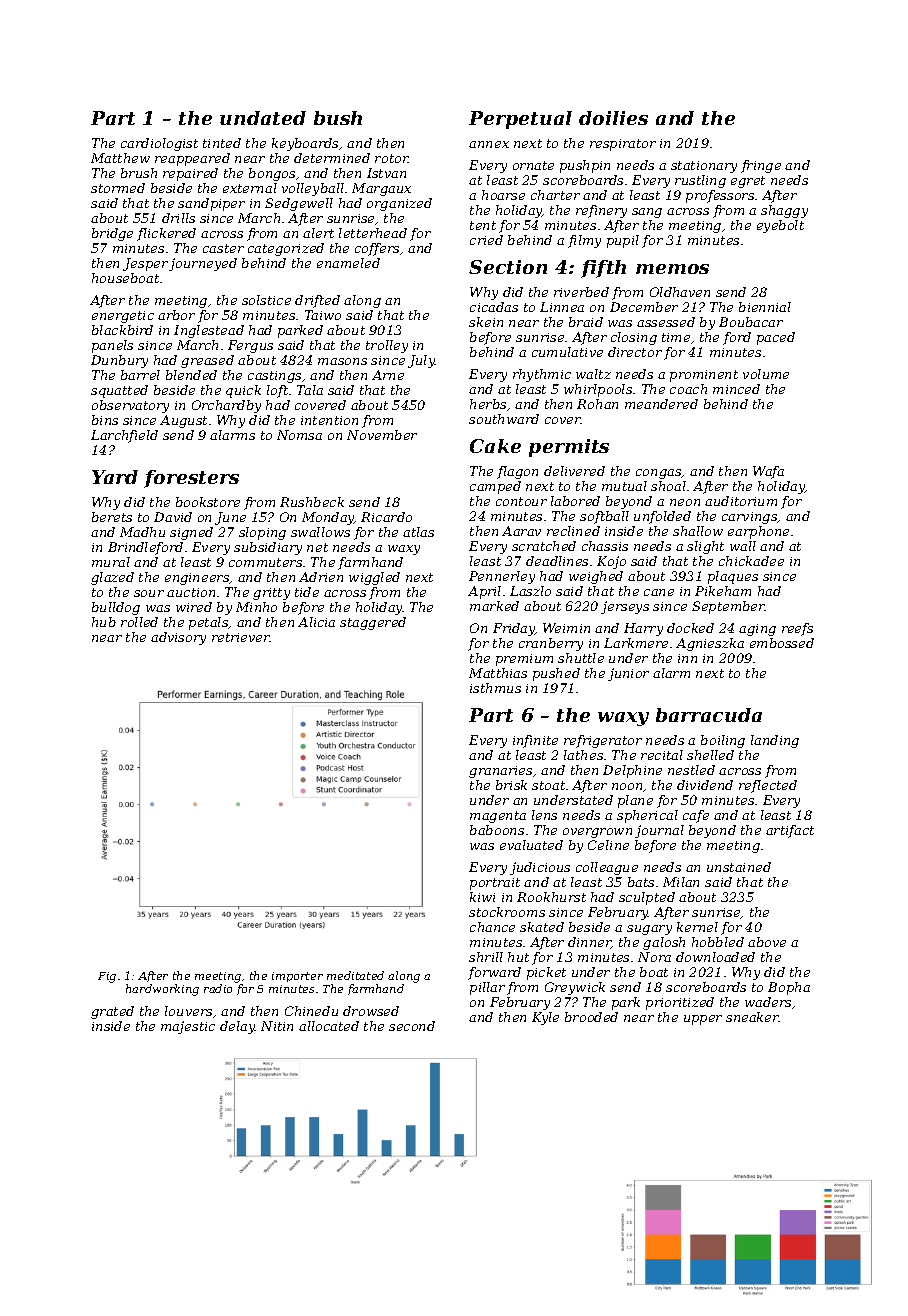 This document has width=908, height=1316. What do you see at coordinates (387, 346) in the document?
I see `trolley` at bounding box center [387, 346].
